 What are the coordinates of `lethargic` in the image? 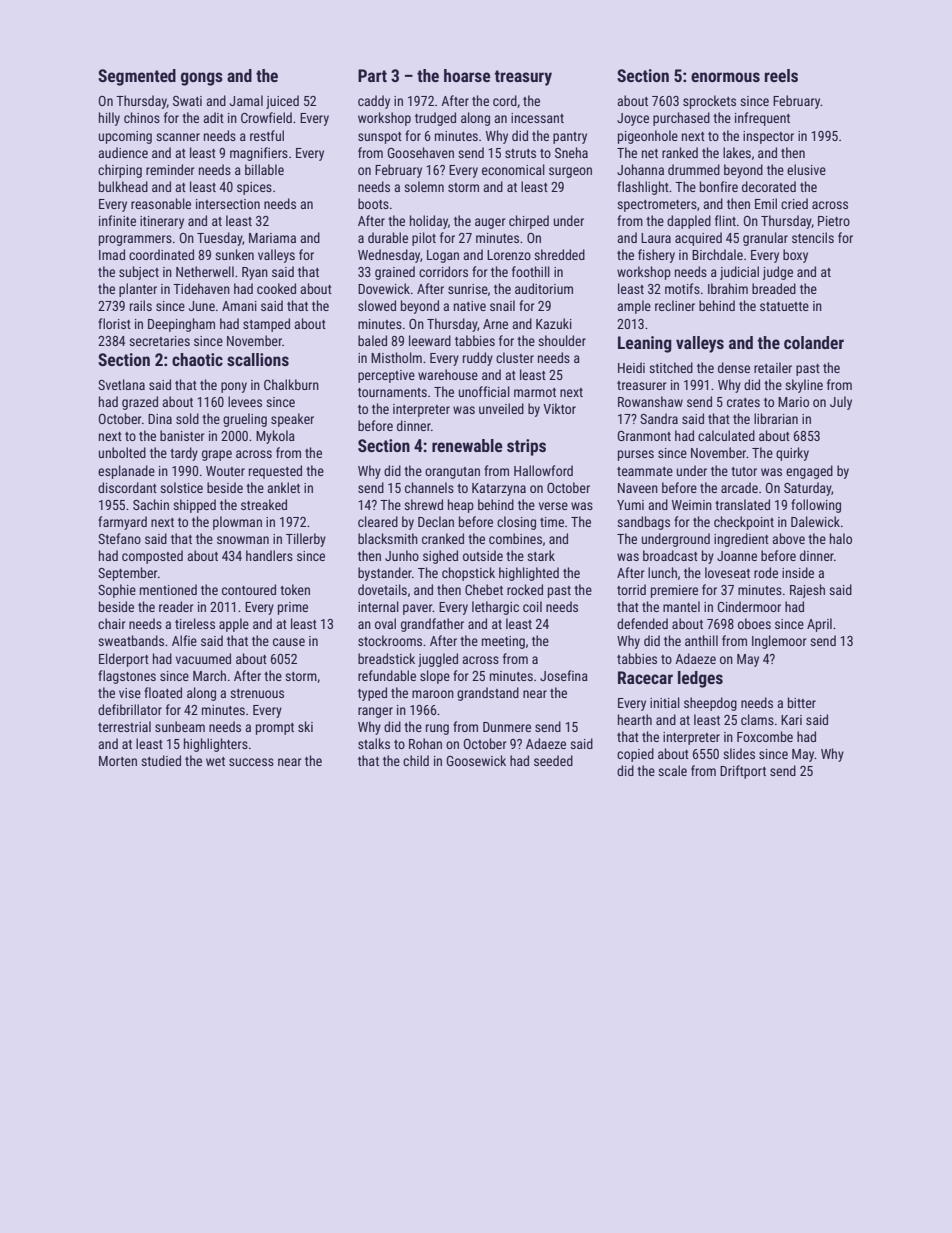 It's located at (495, 608).
